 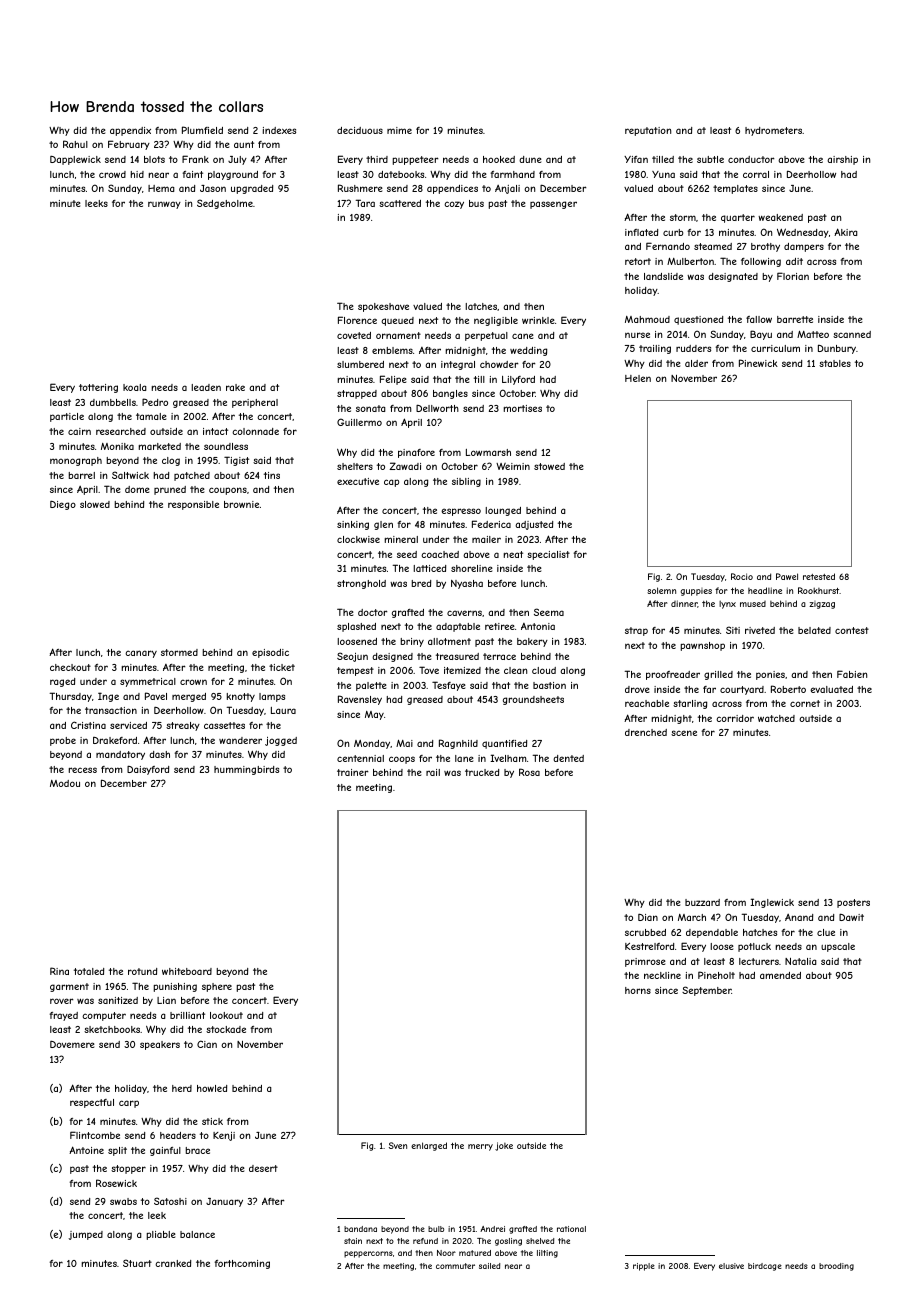 I want to click on stockade, so click(x=226, y=1029).
